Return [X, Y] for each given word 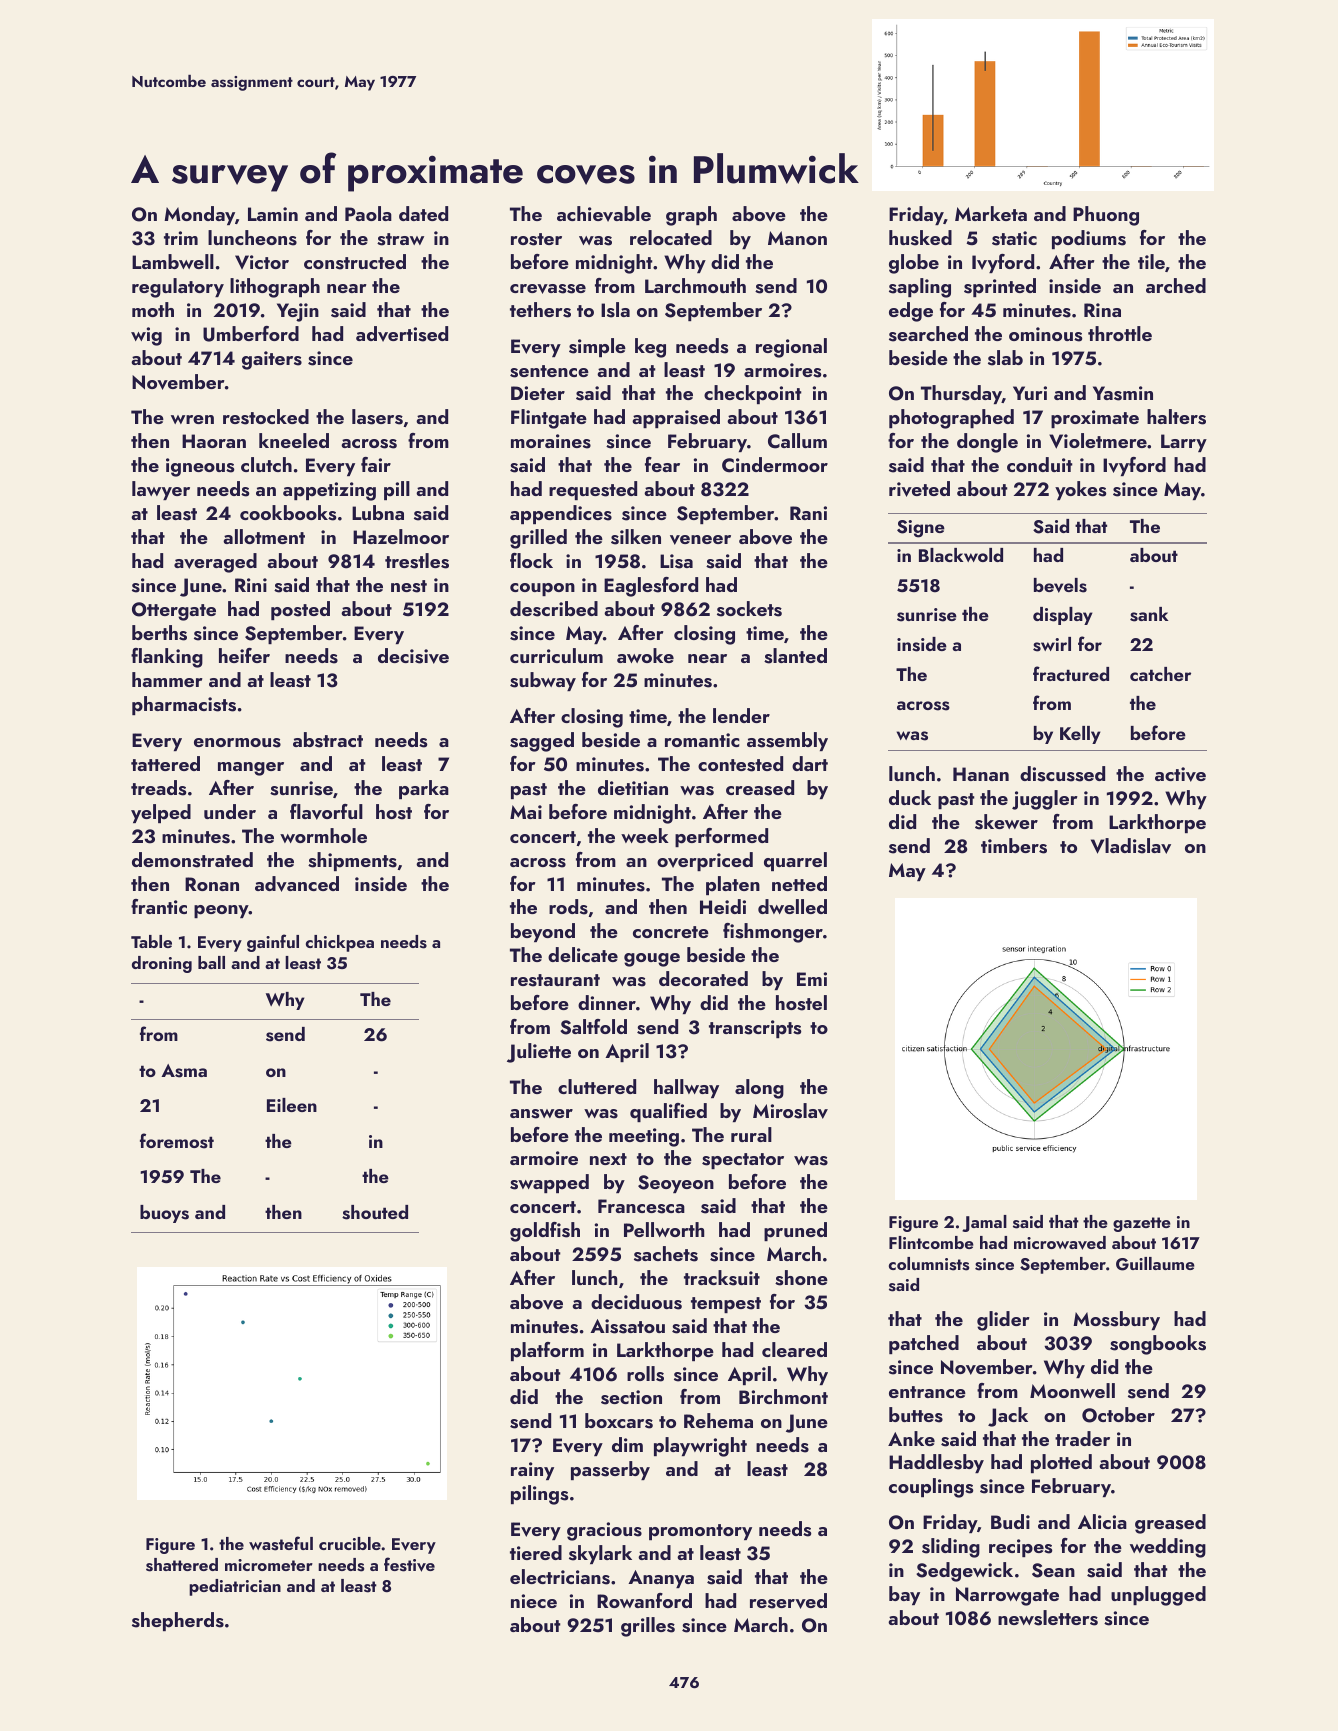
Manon [797, 238]
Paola [368, 213]
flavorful [326, 812]
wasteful [281, 1543]
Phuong [1106, 216]
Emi [812, 979]
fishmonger [773, 933]
